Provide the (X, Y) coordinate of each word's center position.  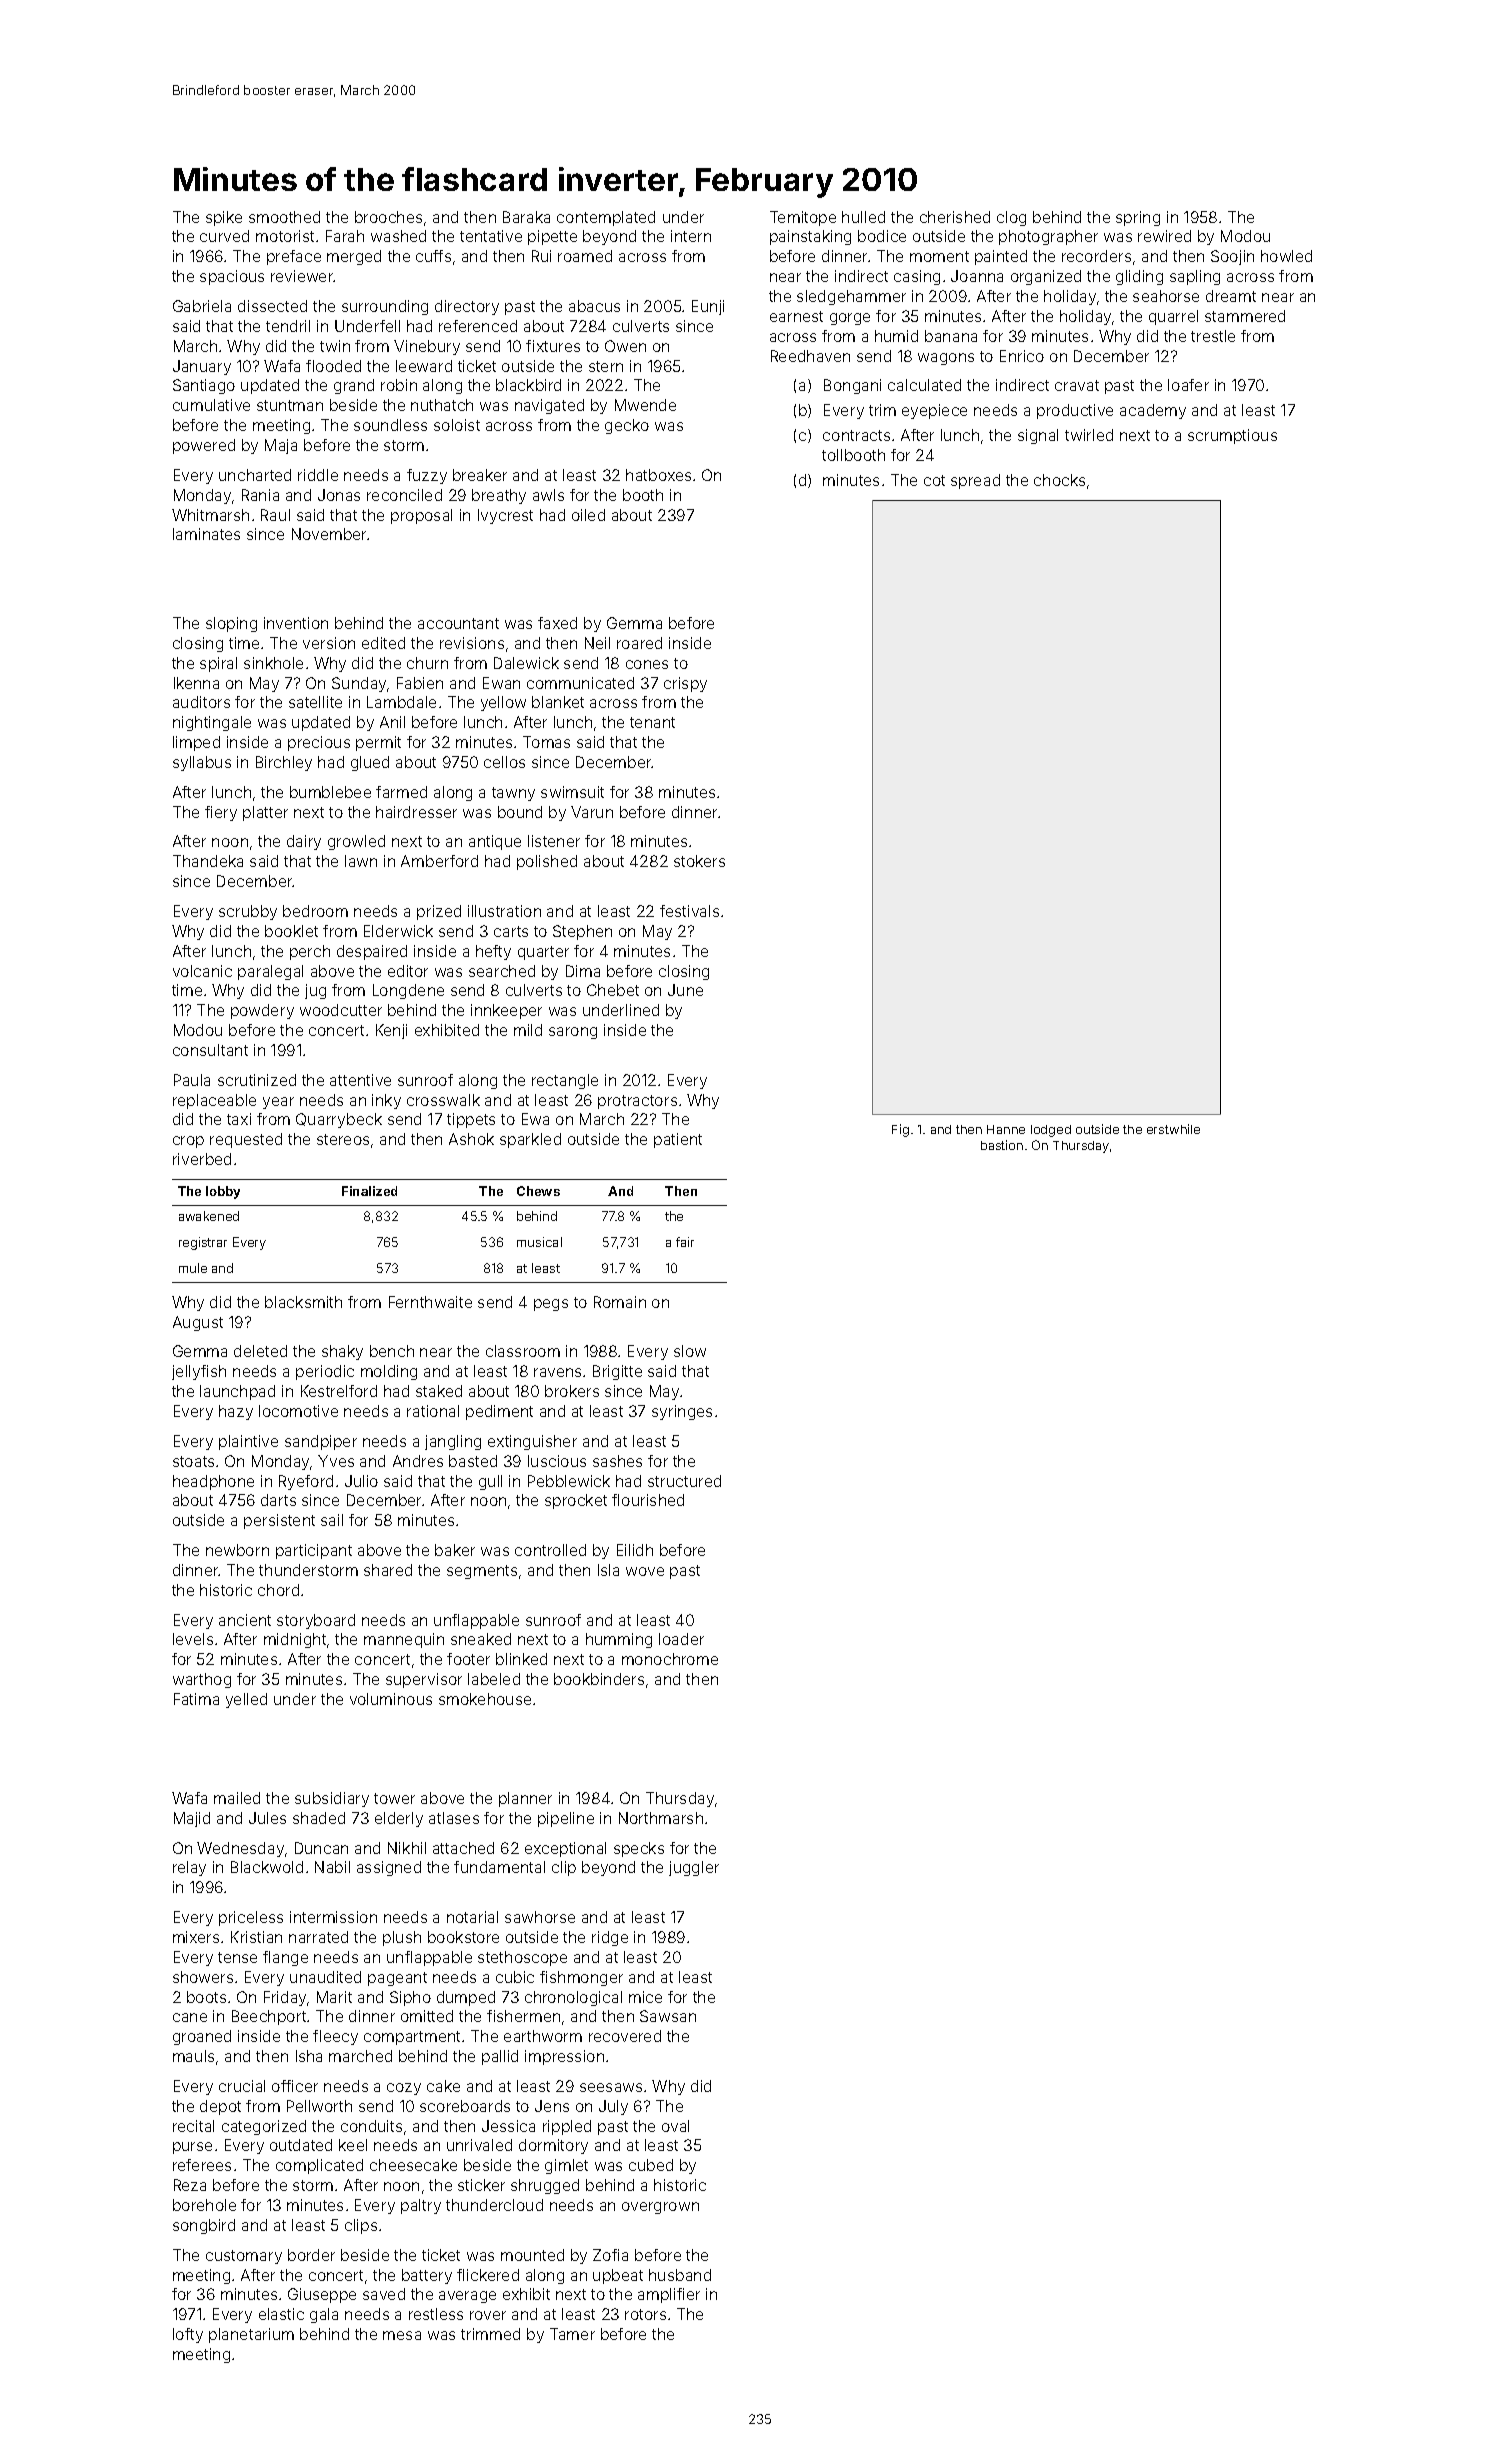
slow (690, 1351)
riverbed (202, 1159)
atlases (454, 1818)
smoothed (284, 217)
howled (1286, 256)
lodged (1051, 1131)
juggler (694, 1868)
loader (681, 1639)
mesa (402, 2335)
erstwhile (1173, 1129)
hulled (863, 217)
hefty (493, 952)
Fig (900, 1130)
